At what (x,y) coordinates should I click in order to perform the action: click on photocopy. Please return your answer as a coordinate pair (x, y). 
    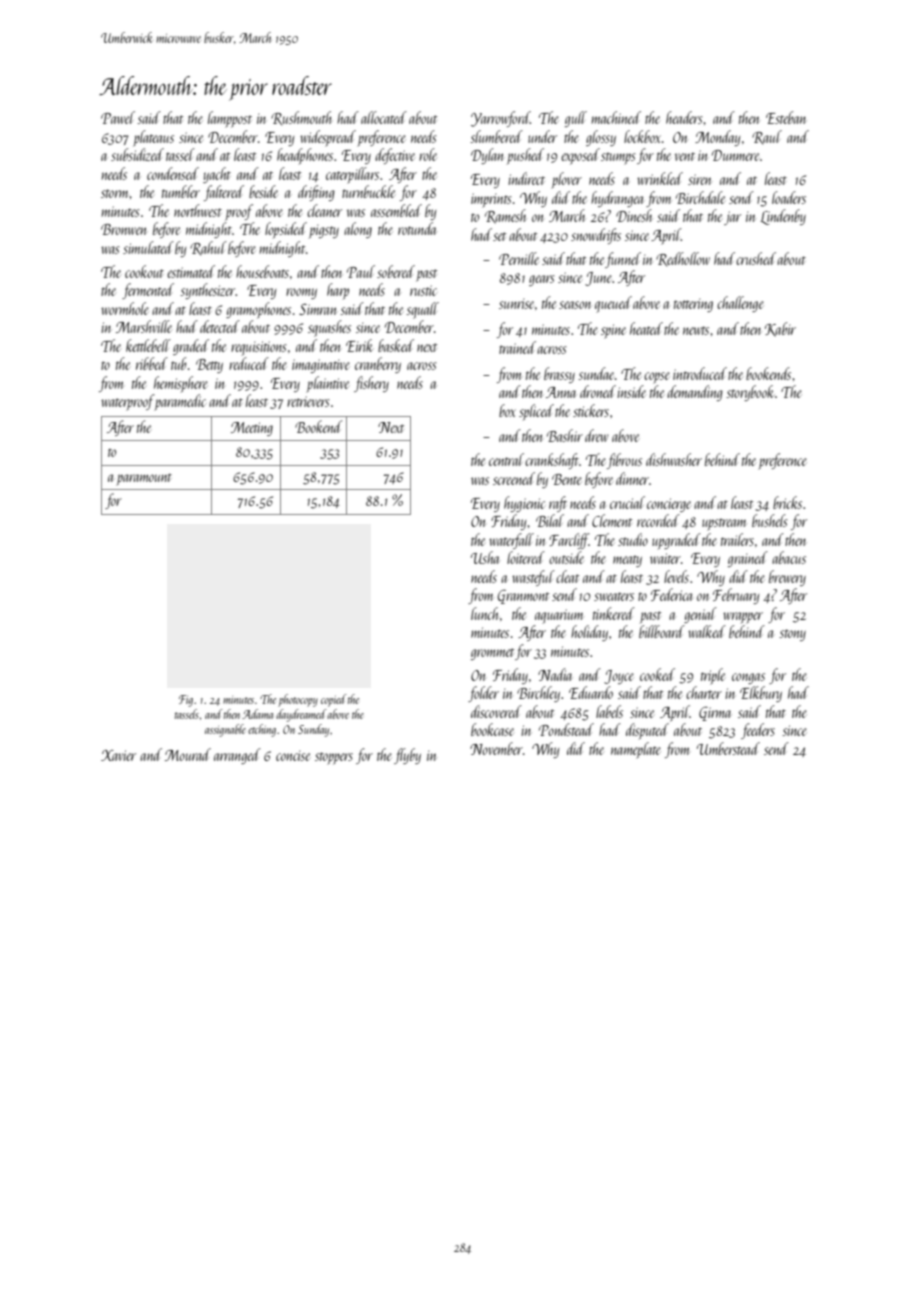
    Looking at the image, I should click on (298, 700).
